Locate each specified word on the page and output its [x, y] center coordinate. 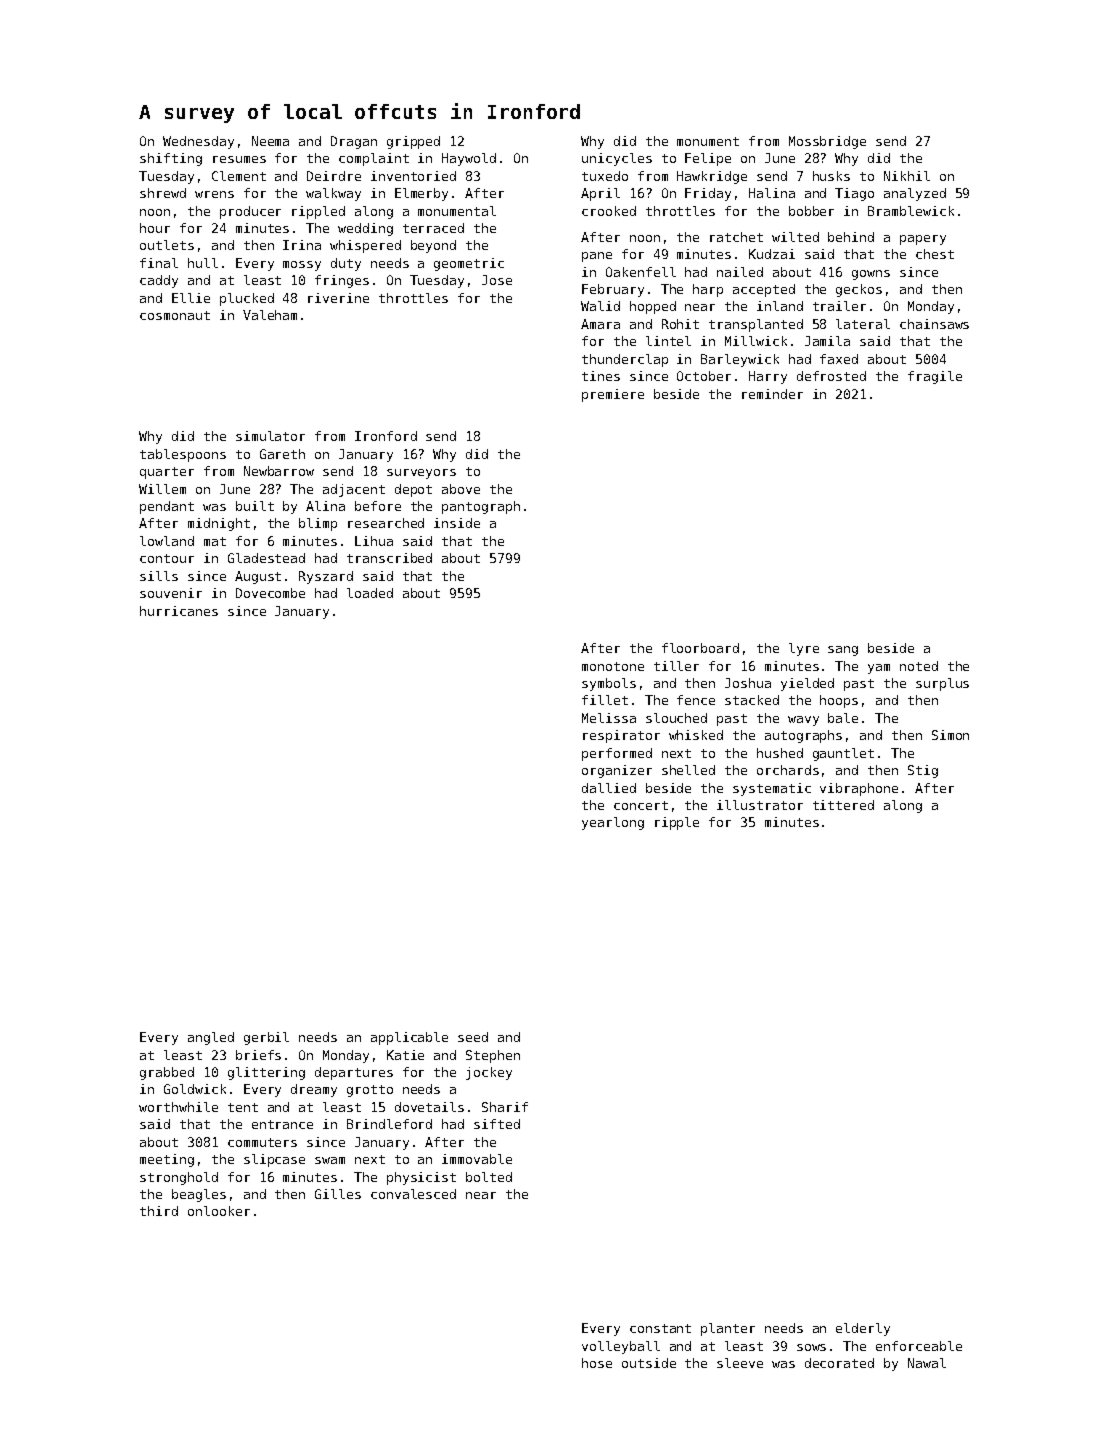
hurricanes [179, 611]
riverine [338, 298]
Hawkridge [712, 177]
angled [211, 1038]
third [159, 1211]
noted [919, 666]
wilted [795, 237]
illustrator [760, 805]
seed [473, 1037]
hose [597, 1363]
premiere [613, 395]
